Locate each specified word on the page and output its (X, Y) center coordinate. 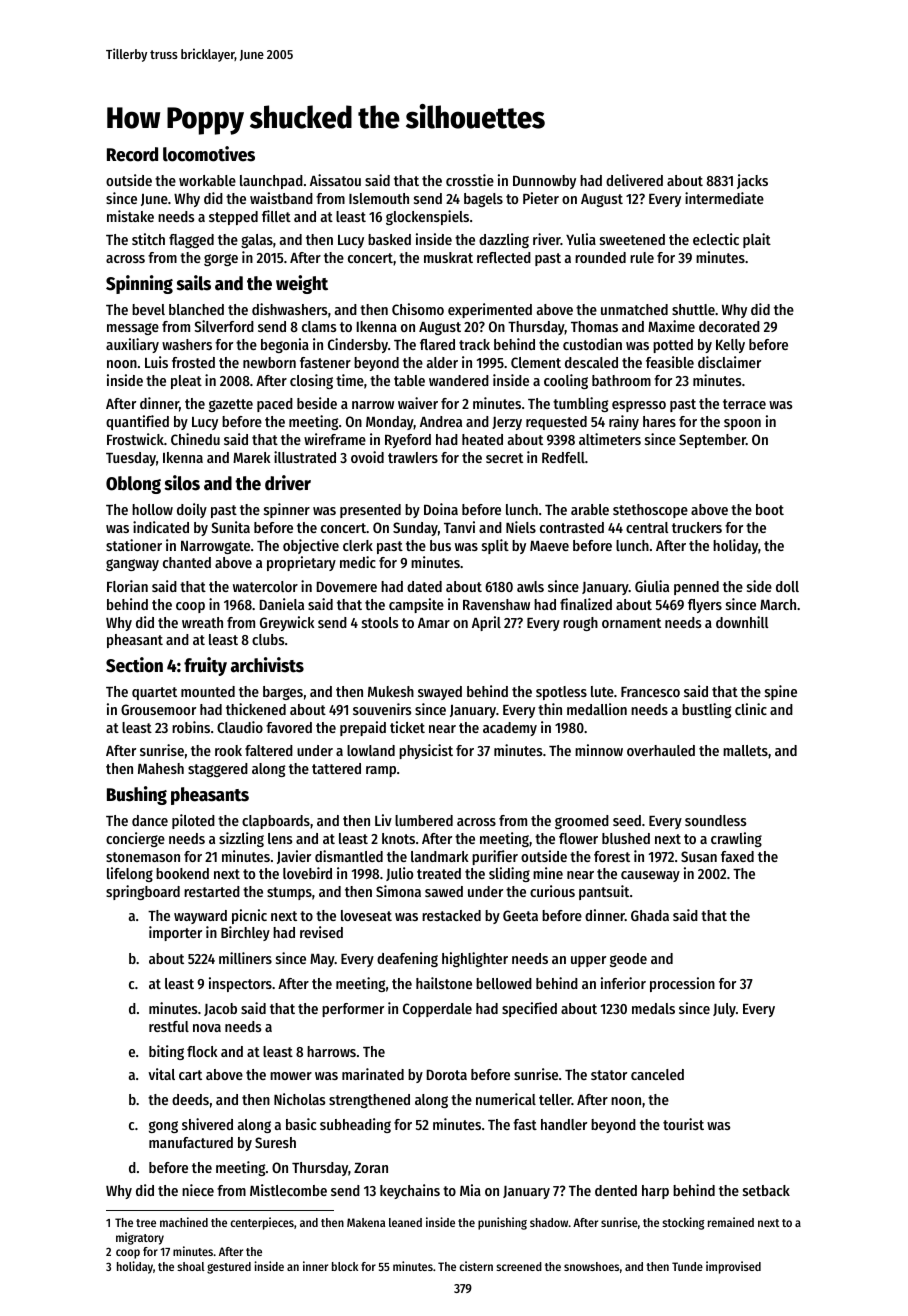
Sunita (230, 527)
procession (682, 984)
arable (590, 509)
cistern (476, 1266)
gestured (229, 1268)
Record (132, 154)
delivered (634, 180)
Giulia (652, 586)
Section (134, 665)
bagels (483, 200)
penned (696, 588)
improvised (733, 1267)
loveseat (366, 915)
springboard (143, 892)
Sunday (415, 529)
